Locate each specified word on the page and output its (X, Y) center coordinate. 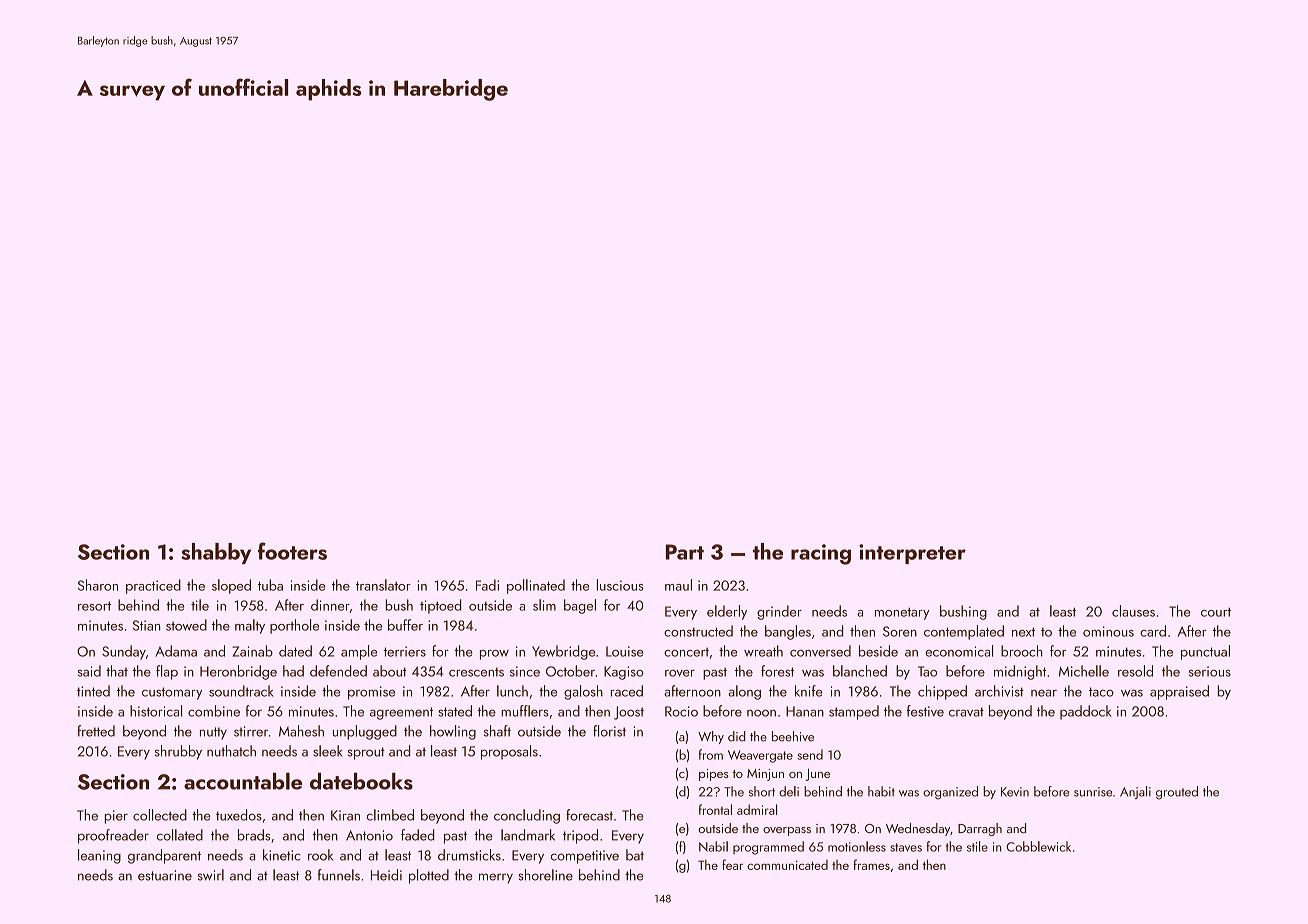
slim (544, 605)
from (711, 754)
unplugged (364, 732)
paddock (1085, 712)
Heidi (386, 875)
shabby (216, 553)
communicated (787, 865)
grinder (779, 612)
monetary (902, 613)
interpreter (912, 554)
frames (871, 864)
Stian (147, 625)
